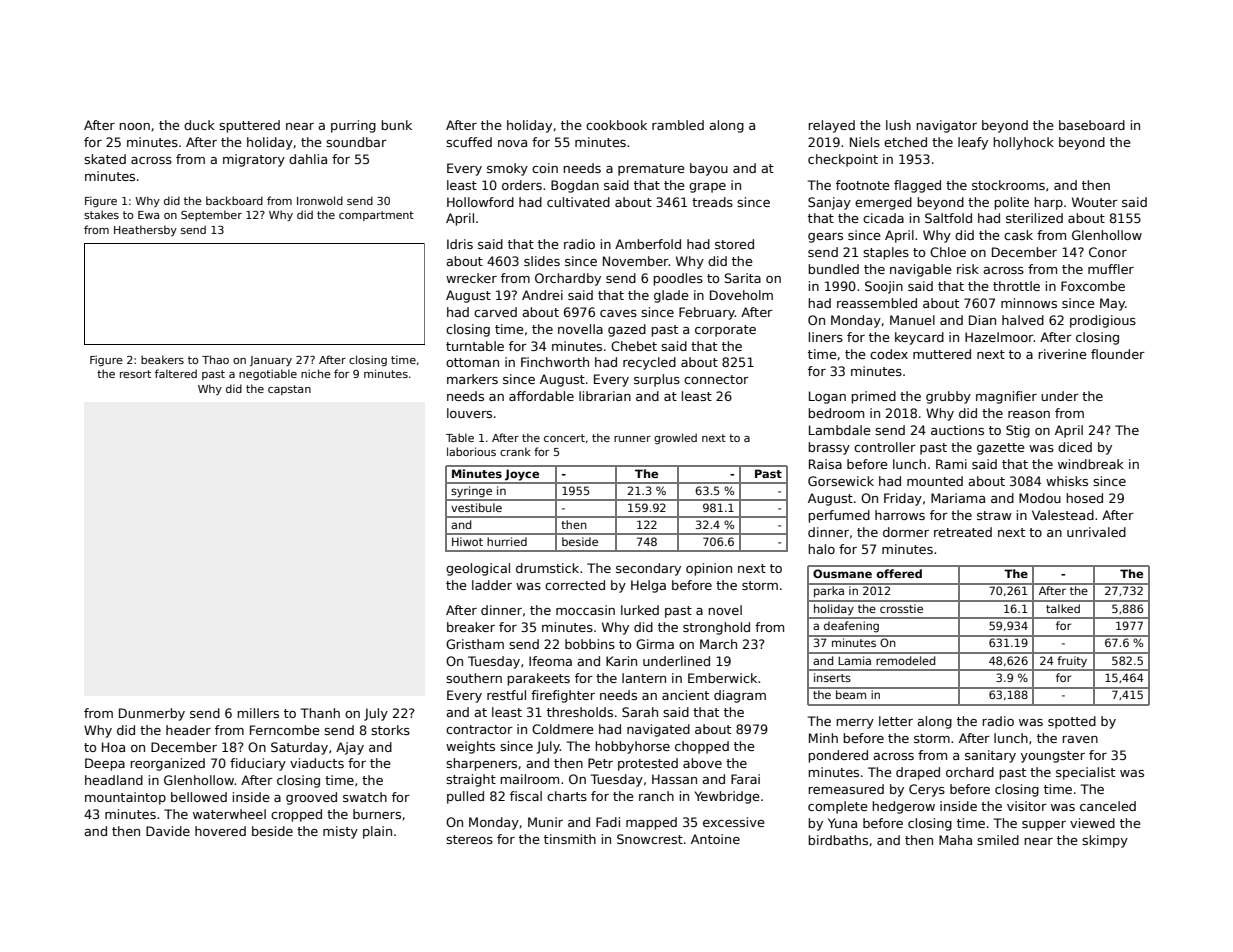 Image resolution: width=1233 pixels, height=952 pixels. I want to click on Davide, so click(168, 831).
